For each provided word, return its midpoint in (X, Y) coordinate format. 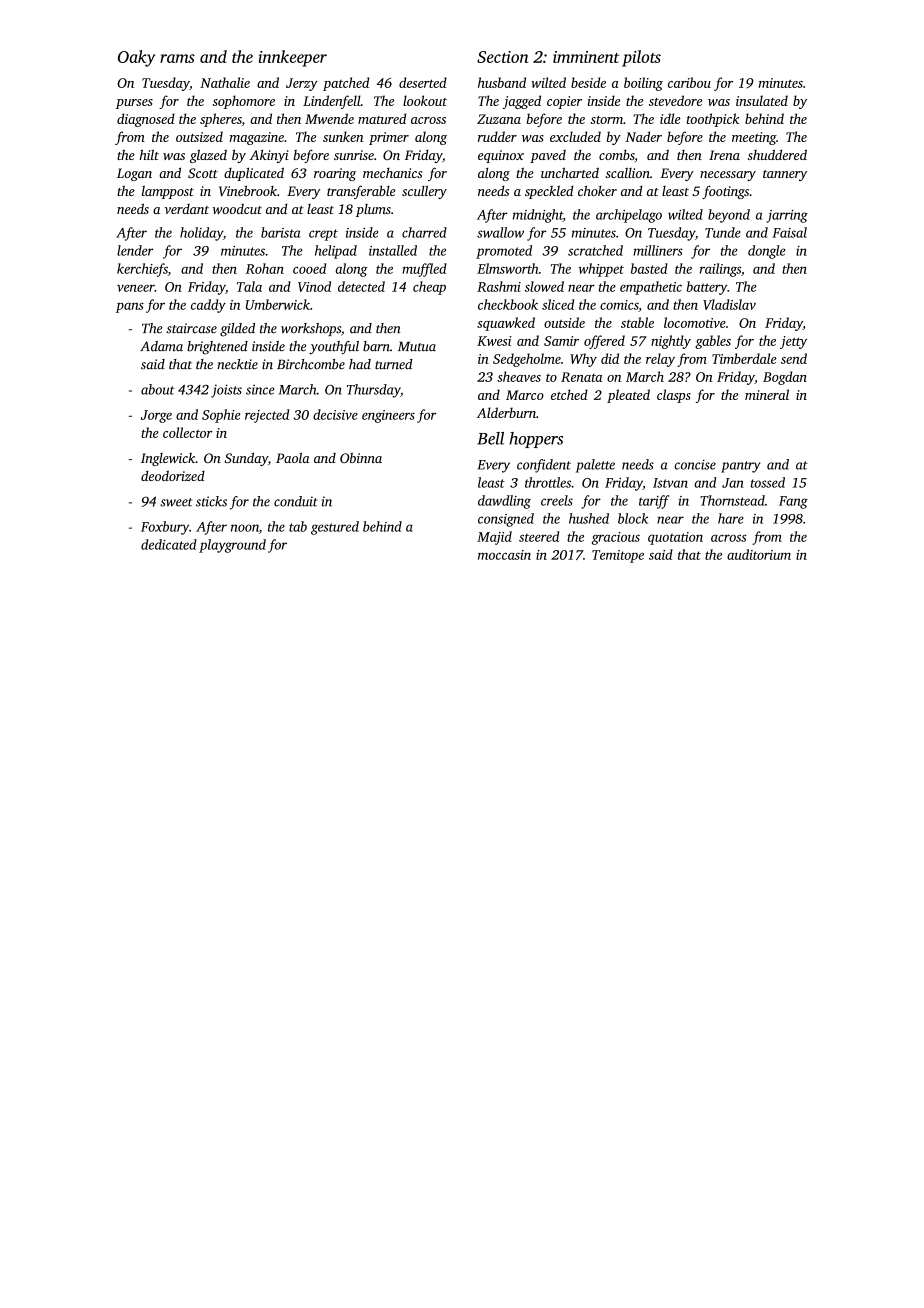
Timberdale (744, 358)
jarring (787, 216)
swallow (500, 232)
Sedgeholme (527, 360)
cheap (429, 288)
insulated (762, 100)
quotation (675, 538)
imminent (586, 57)
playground (232, 546)
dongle (766, 252)
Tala (249, 286)
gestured (335, 528)
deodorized (173, 475)
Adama (161, 346)
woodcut (237, 209)
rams (177, 58)
